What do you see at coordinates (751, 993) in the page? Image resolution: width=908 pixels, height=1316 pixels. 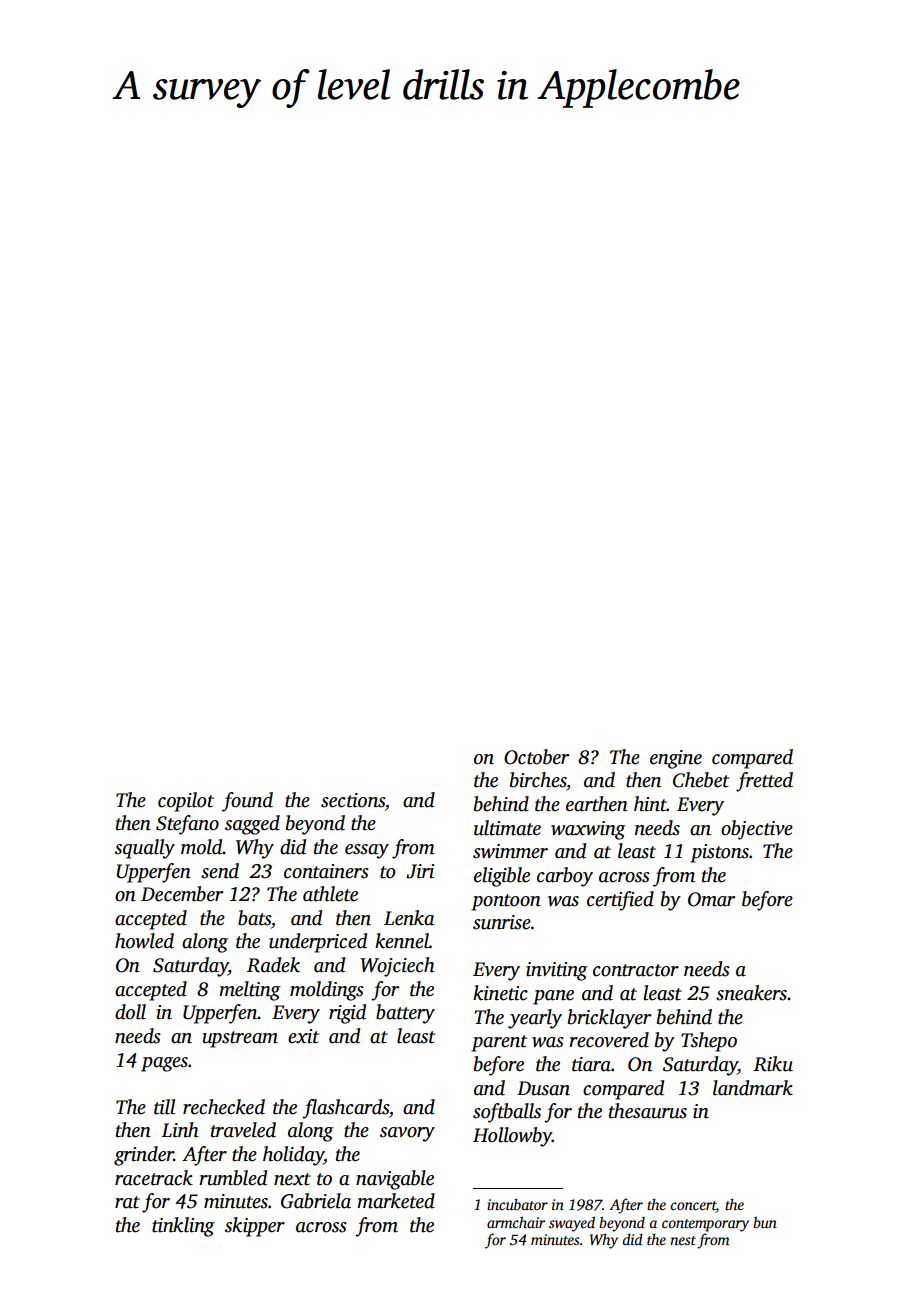 I see `sneakers` at bounding box center [751, 993].
